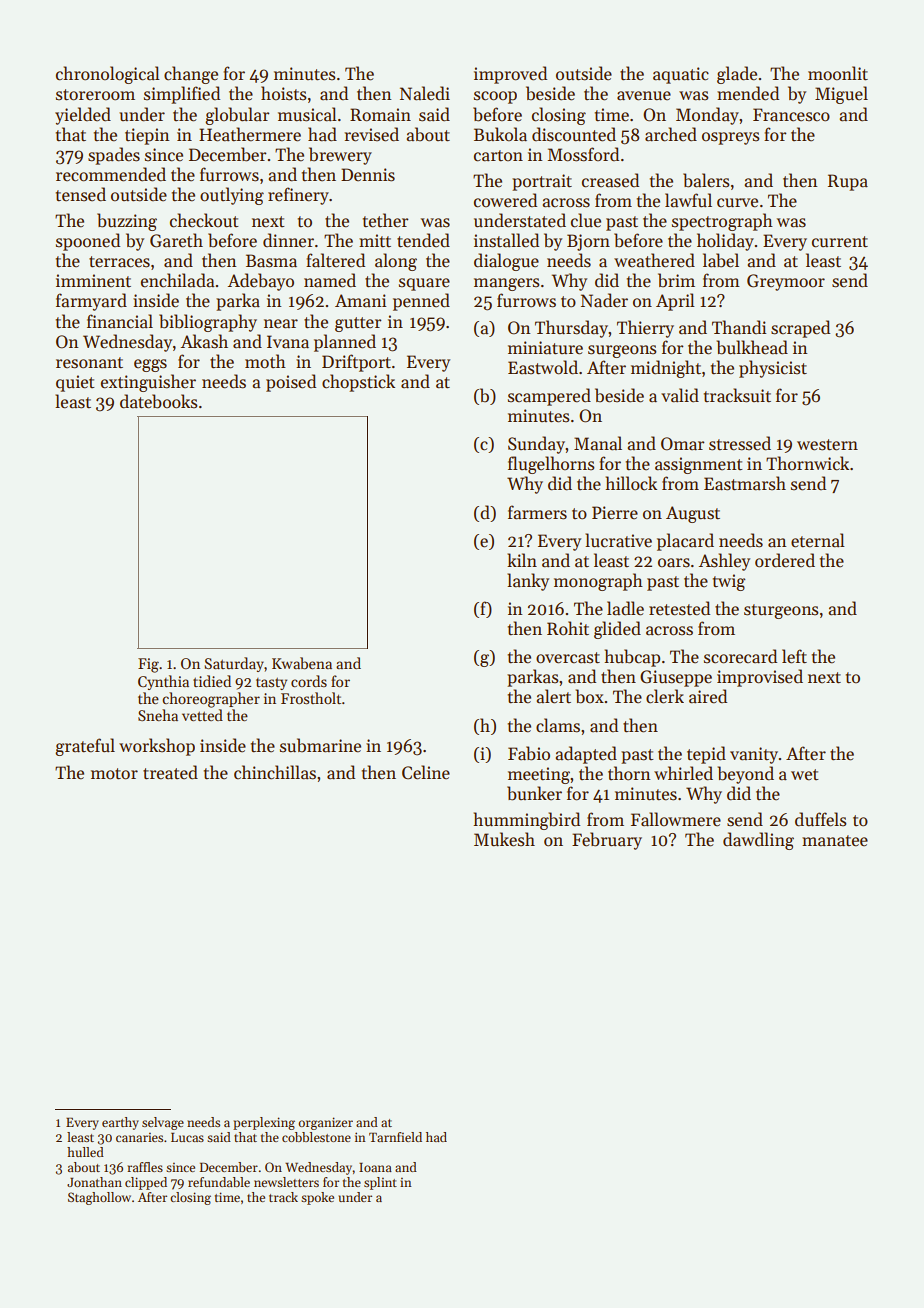 The image size is (924, 1308). I want to click on manatee, so click(835, 841).
